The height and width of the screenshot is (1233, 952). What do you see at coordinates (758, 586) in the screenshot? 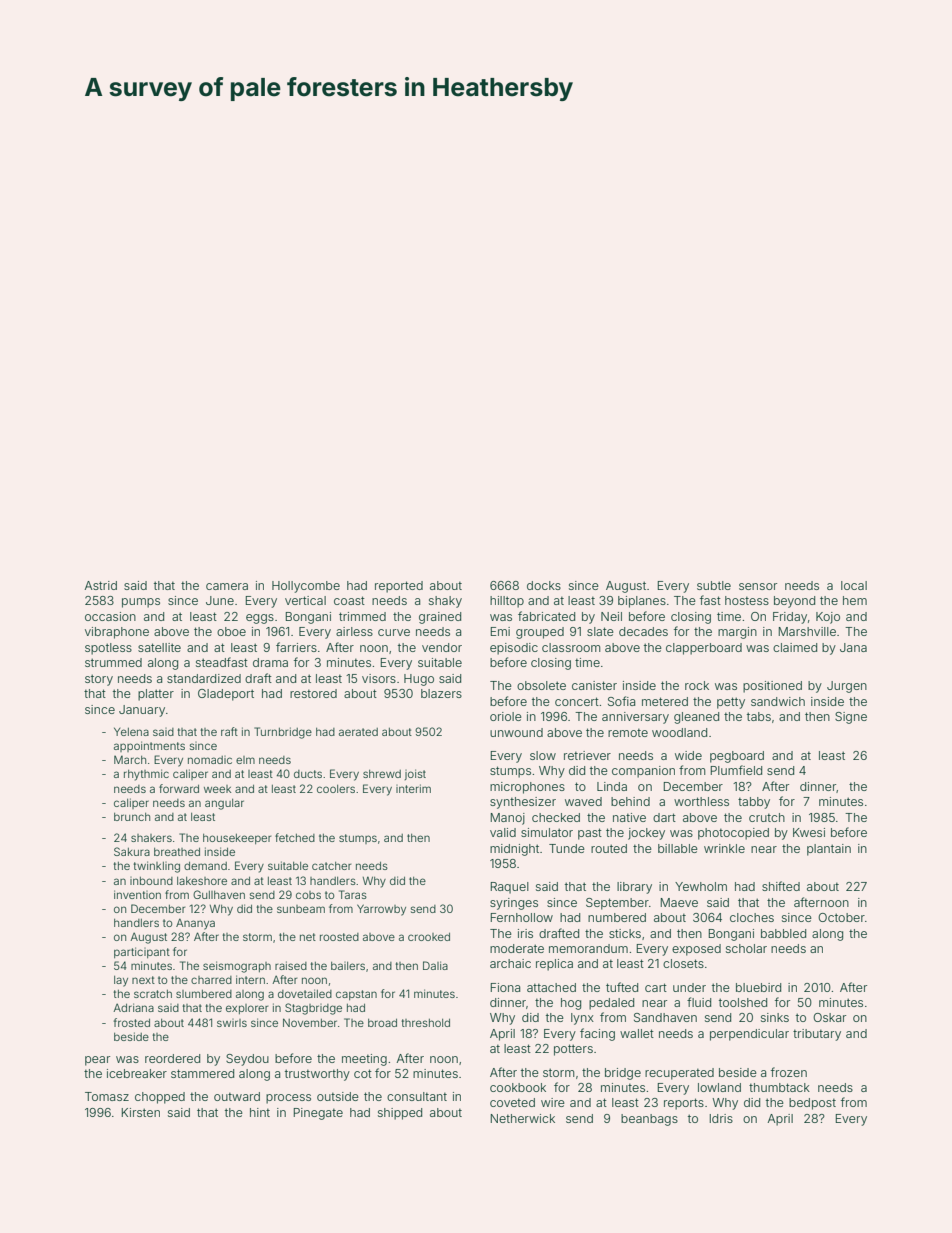
I see `sensor` at bounding box center [758, 586].
